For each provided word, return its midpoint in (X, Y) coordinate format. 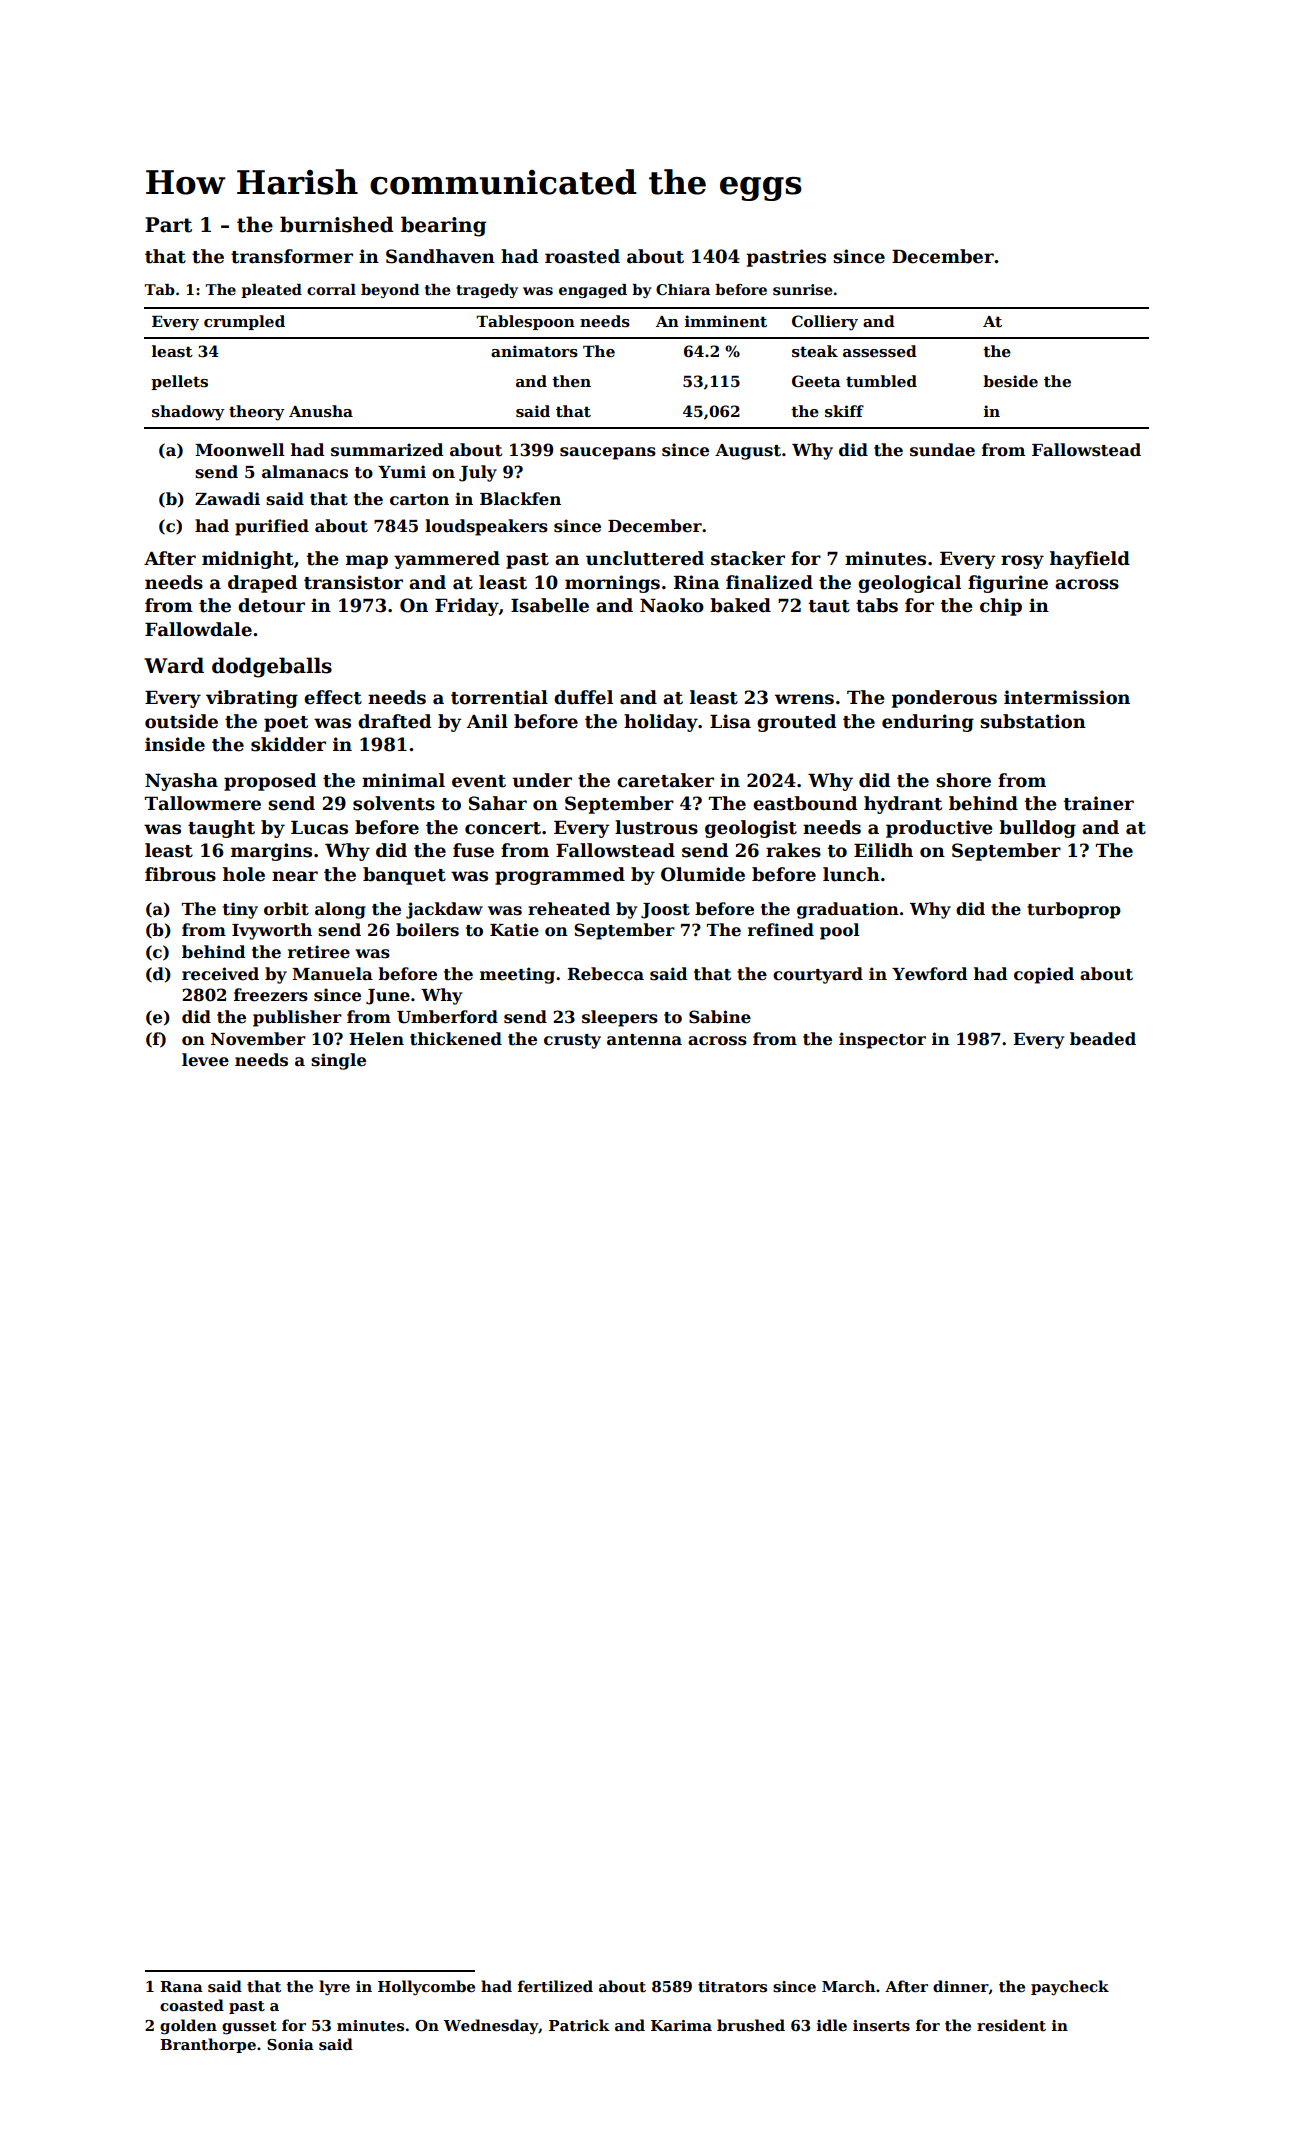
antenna (644, 1040)
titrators (732, 1987)
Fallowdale (198, 629)
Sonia (290, 2044)
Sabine (720, 1017)
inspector (882, 1040)
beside (1010, 381)
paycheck (1070, 1988)
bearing (443, 226)
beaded (1103, 1039)
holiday (661, 723)
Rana (181, 1986)
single (338, 1061)
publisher (297, 1018)
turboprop (1074, 910)
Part (168, 225)
